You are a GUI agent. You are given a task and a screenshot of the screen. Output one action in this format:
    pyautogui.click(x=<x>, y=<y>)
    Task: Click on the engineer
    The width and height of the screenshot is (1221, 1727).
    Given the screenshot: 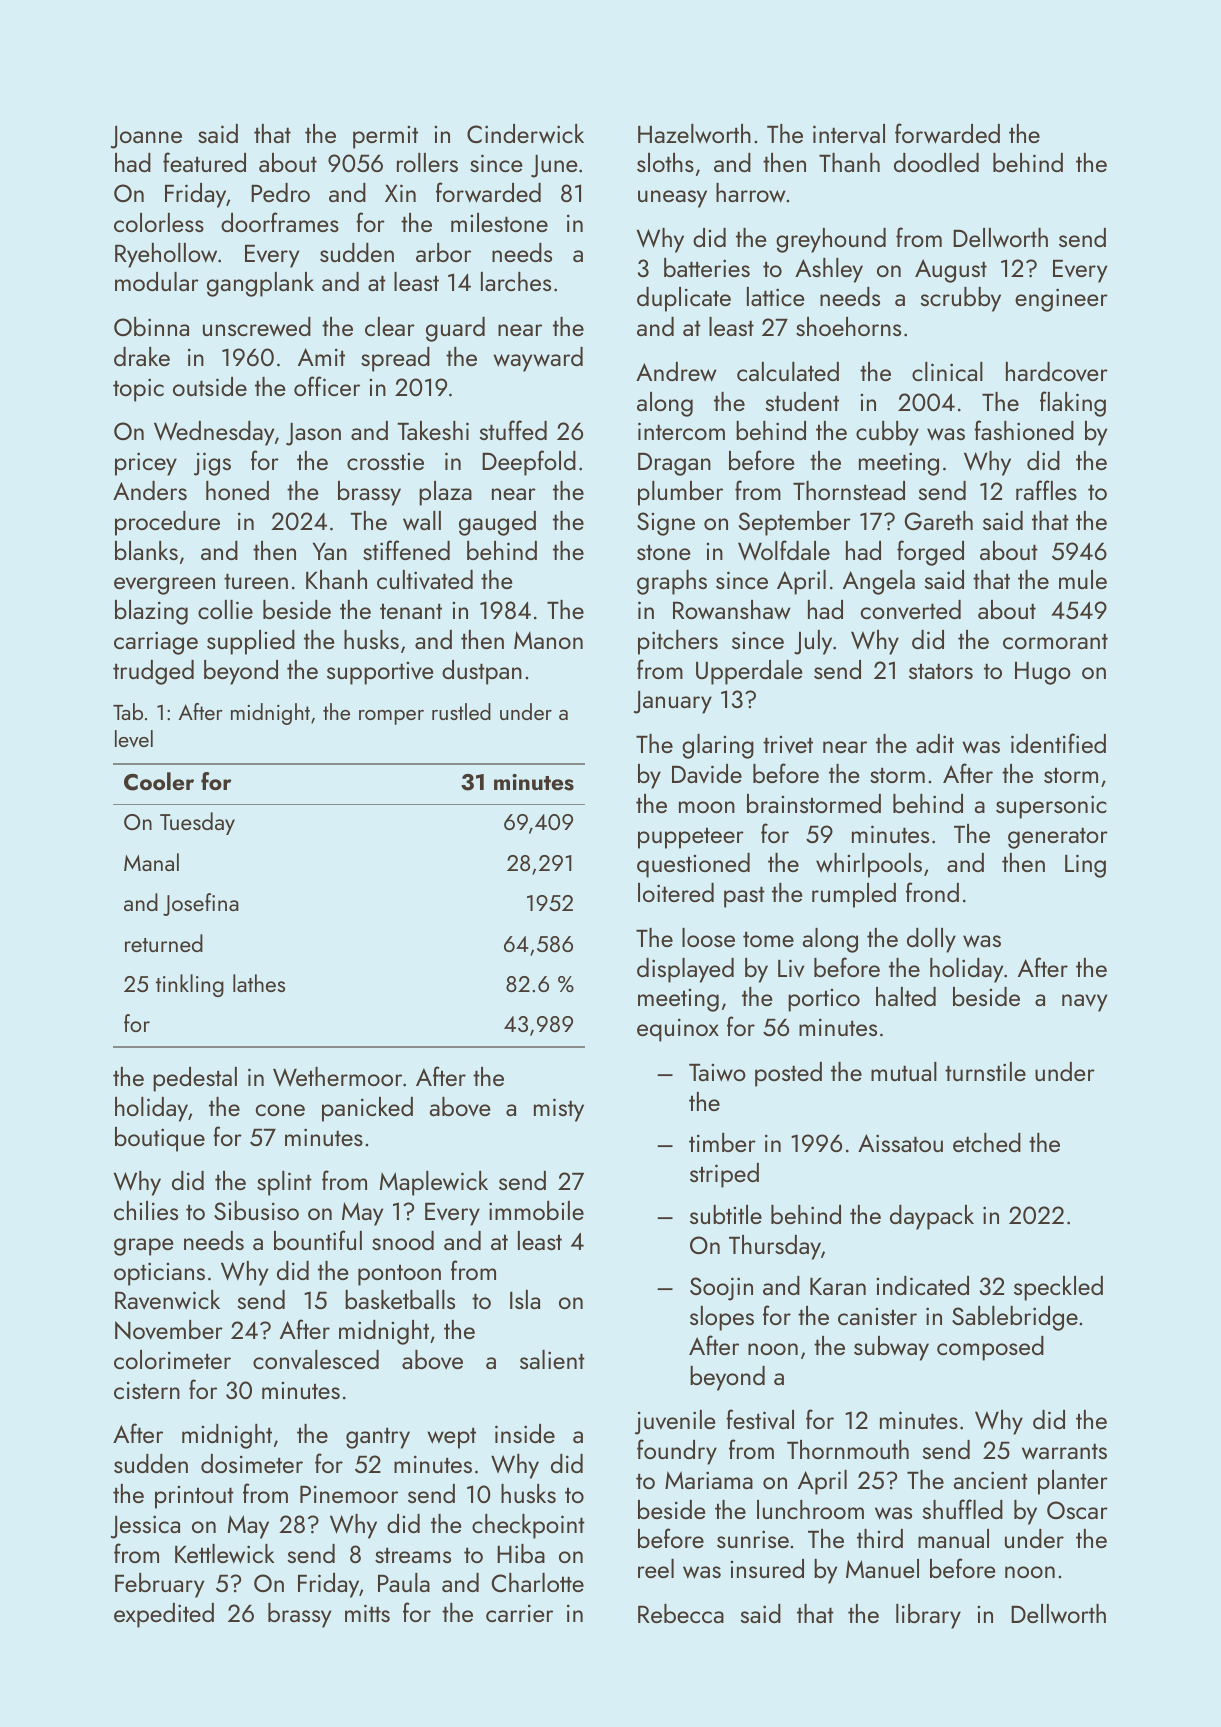 What is the action you would take?
    pyautogui.click(x=1061, y=300)
